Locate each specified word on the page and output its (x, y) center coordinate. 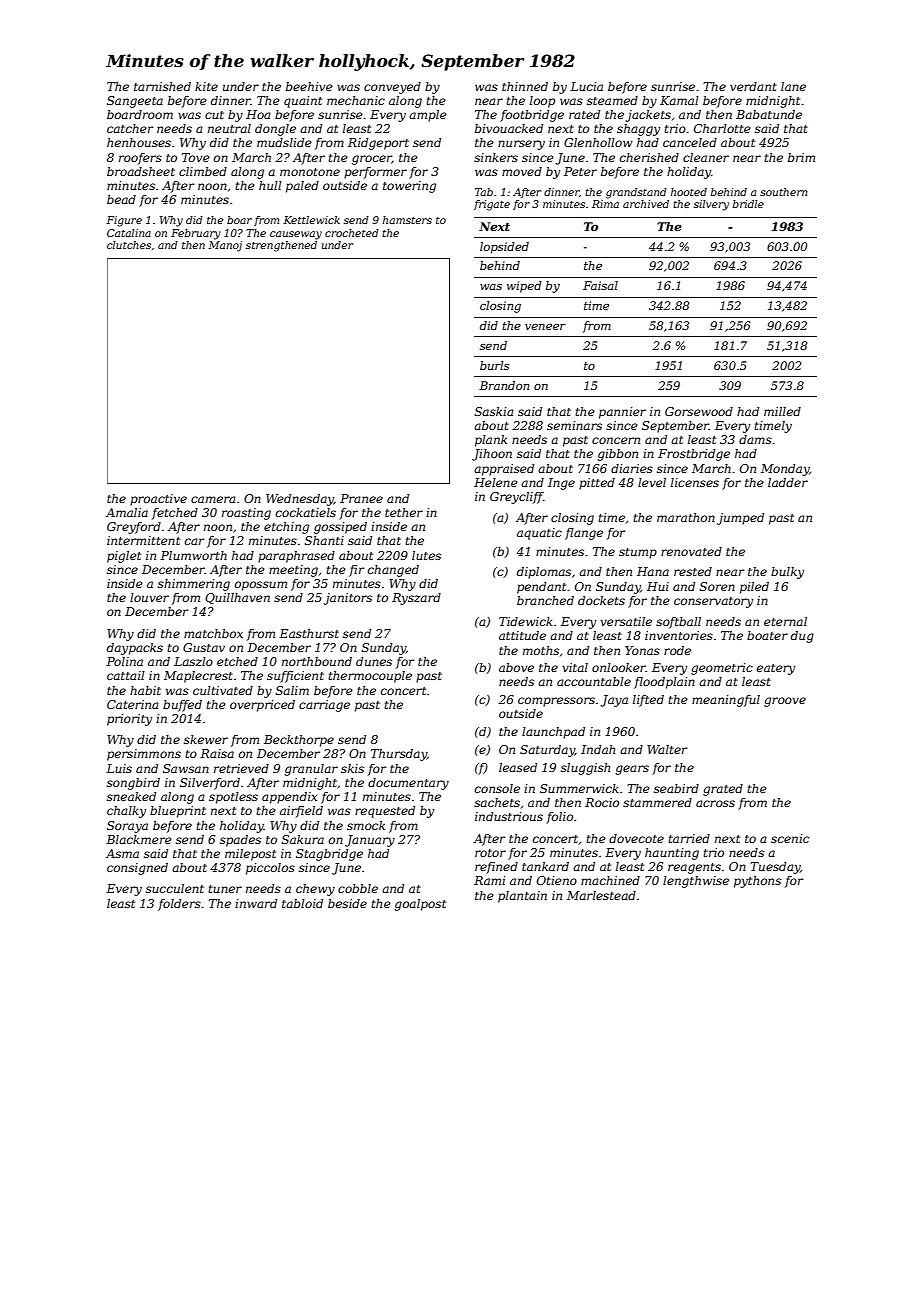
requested (385, 812)
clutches (129, 245)
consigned (137, 869)
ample (428, 116)
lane (793, 86)
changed (393, 571)
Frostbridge (694, 455)
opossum (261, 586)
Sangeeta (135, 102)
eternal (785, 621)
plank (491, 441)
